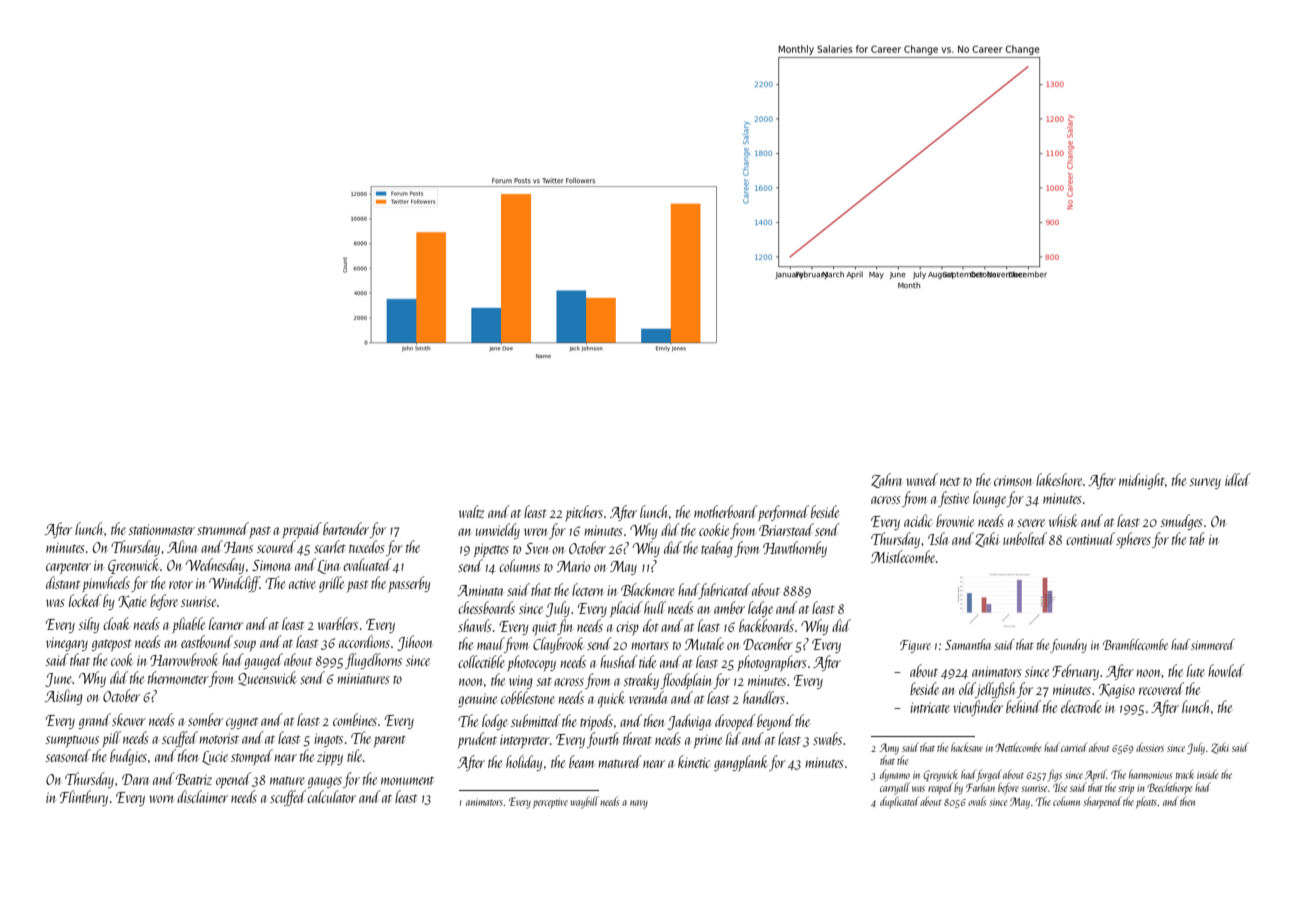  What do you see at coordinates (895, 788) in the screenshot?
I see `carryall` at bounding box center [895, 788].
